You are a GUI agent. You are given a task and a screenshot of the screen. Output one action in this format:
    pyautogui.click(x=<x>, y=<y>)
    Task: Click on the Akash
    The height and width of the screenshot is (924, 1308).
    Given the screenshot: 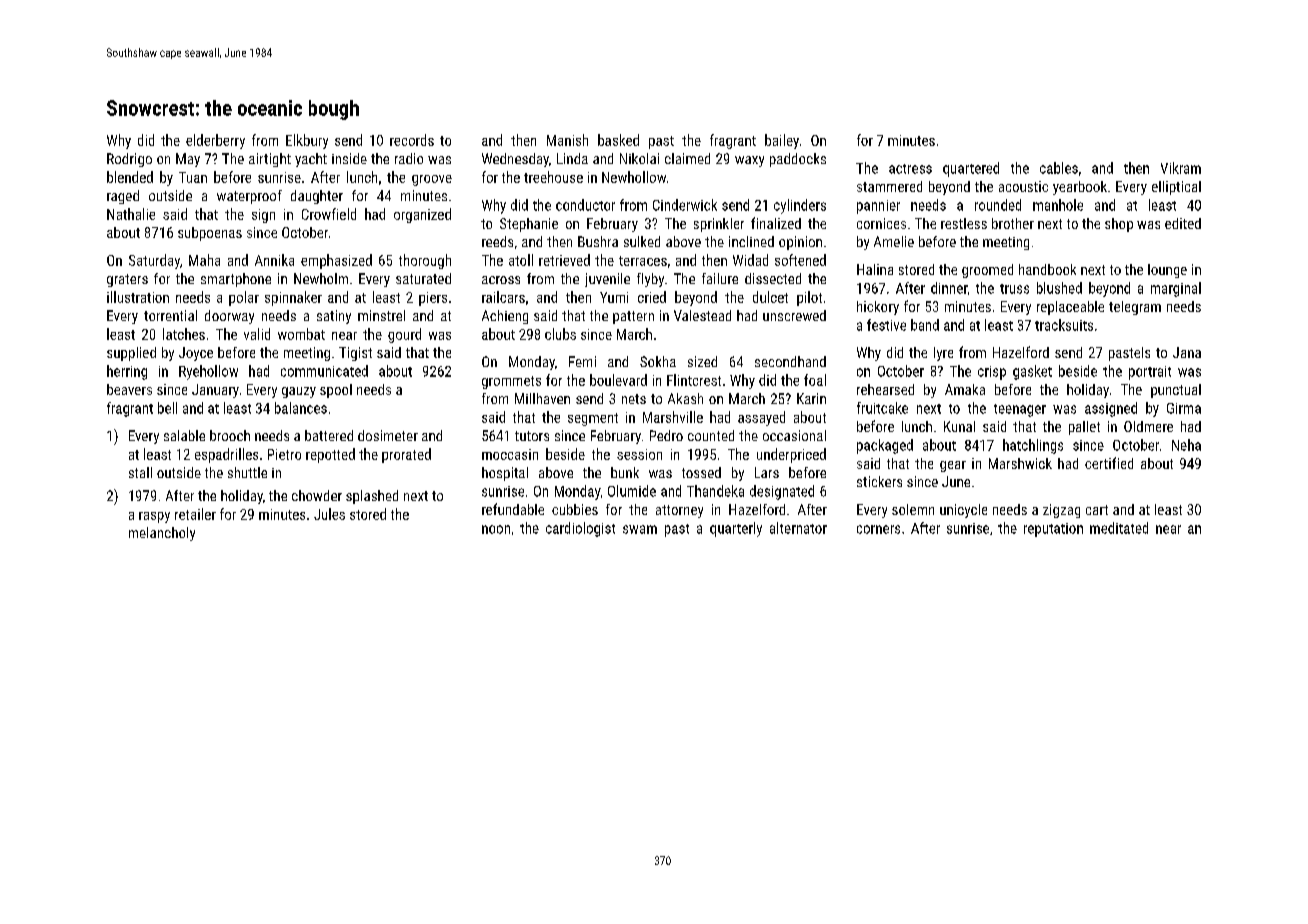 What is the action you would take?
    pyautogui.click(x=685, y=398)
